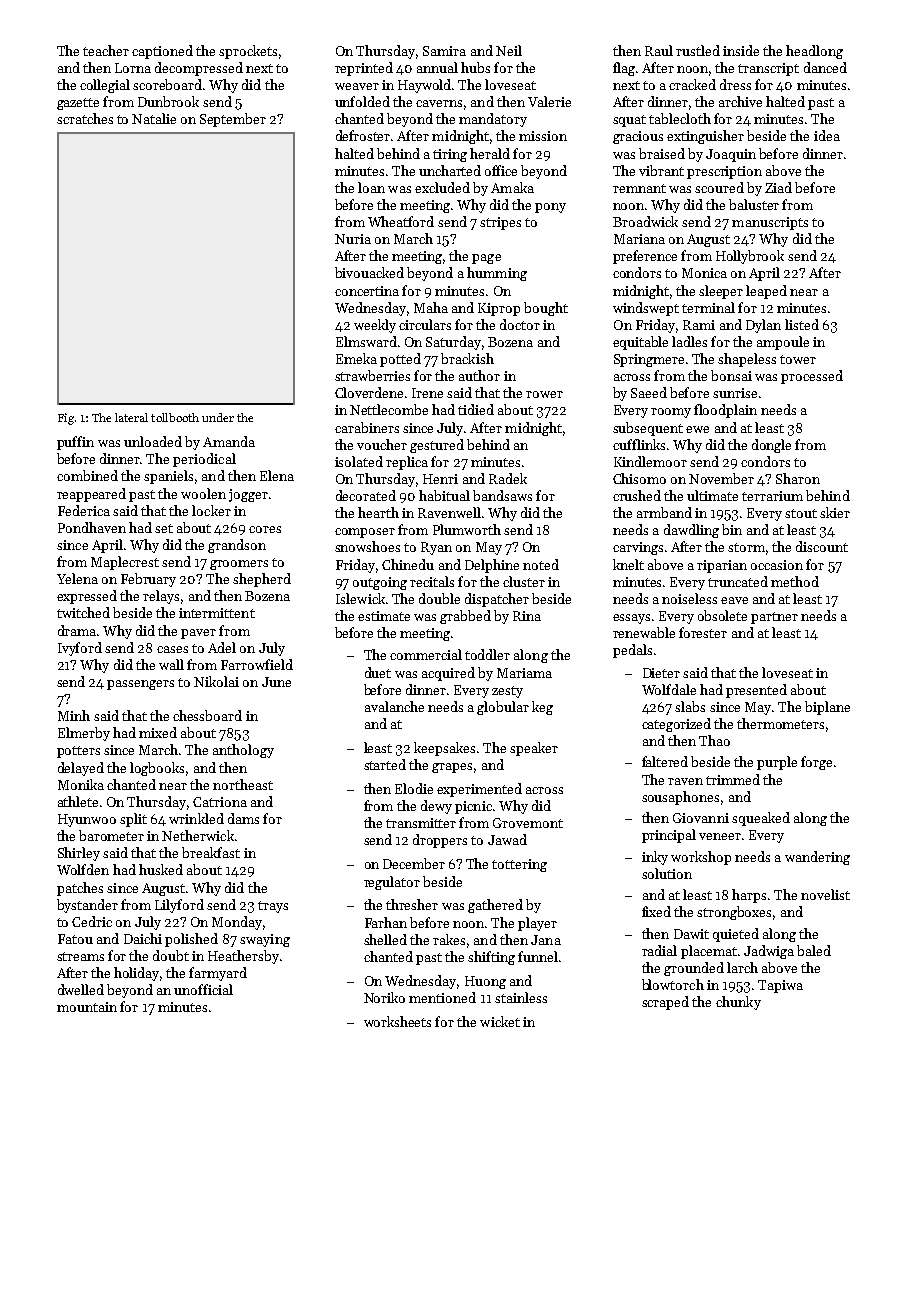 This screenshot has height=1316, width=908. What do you see at coordinates (407, 463) in the screenshot?
I see `replica` at bounding box center [407, 463].
